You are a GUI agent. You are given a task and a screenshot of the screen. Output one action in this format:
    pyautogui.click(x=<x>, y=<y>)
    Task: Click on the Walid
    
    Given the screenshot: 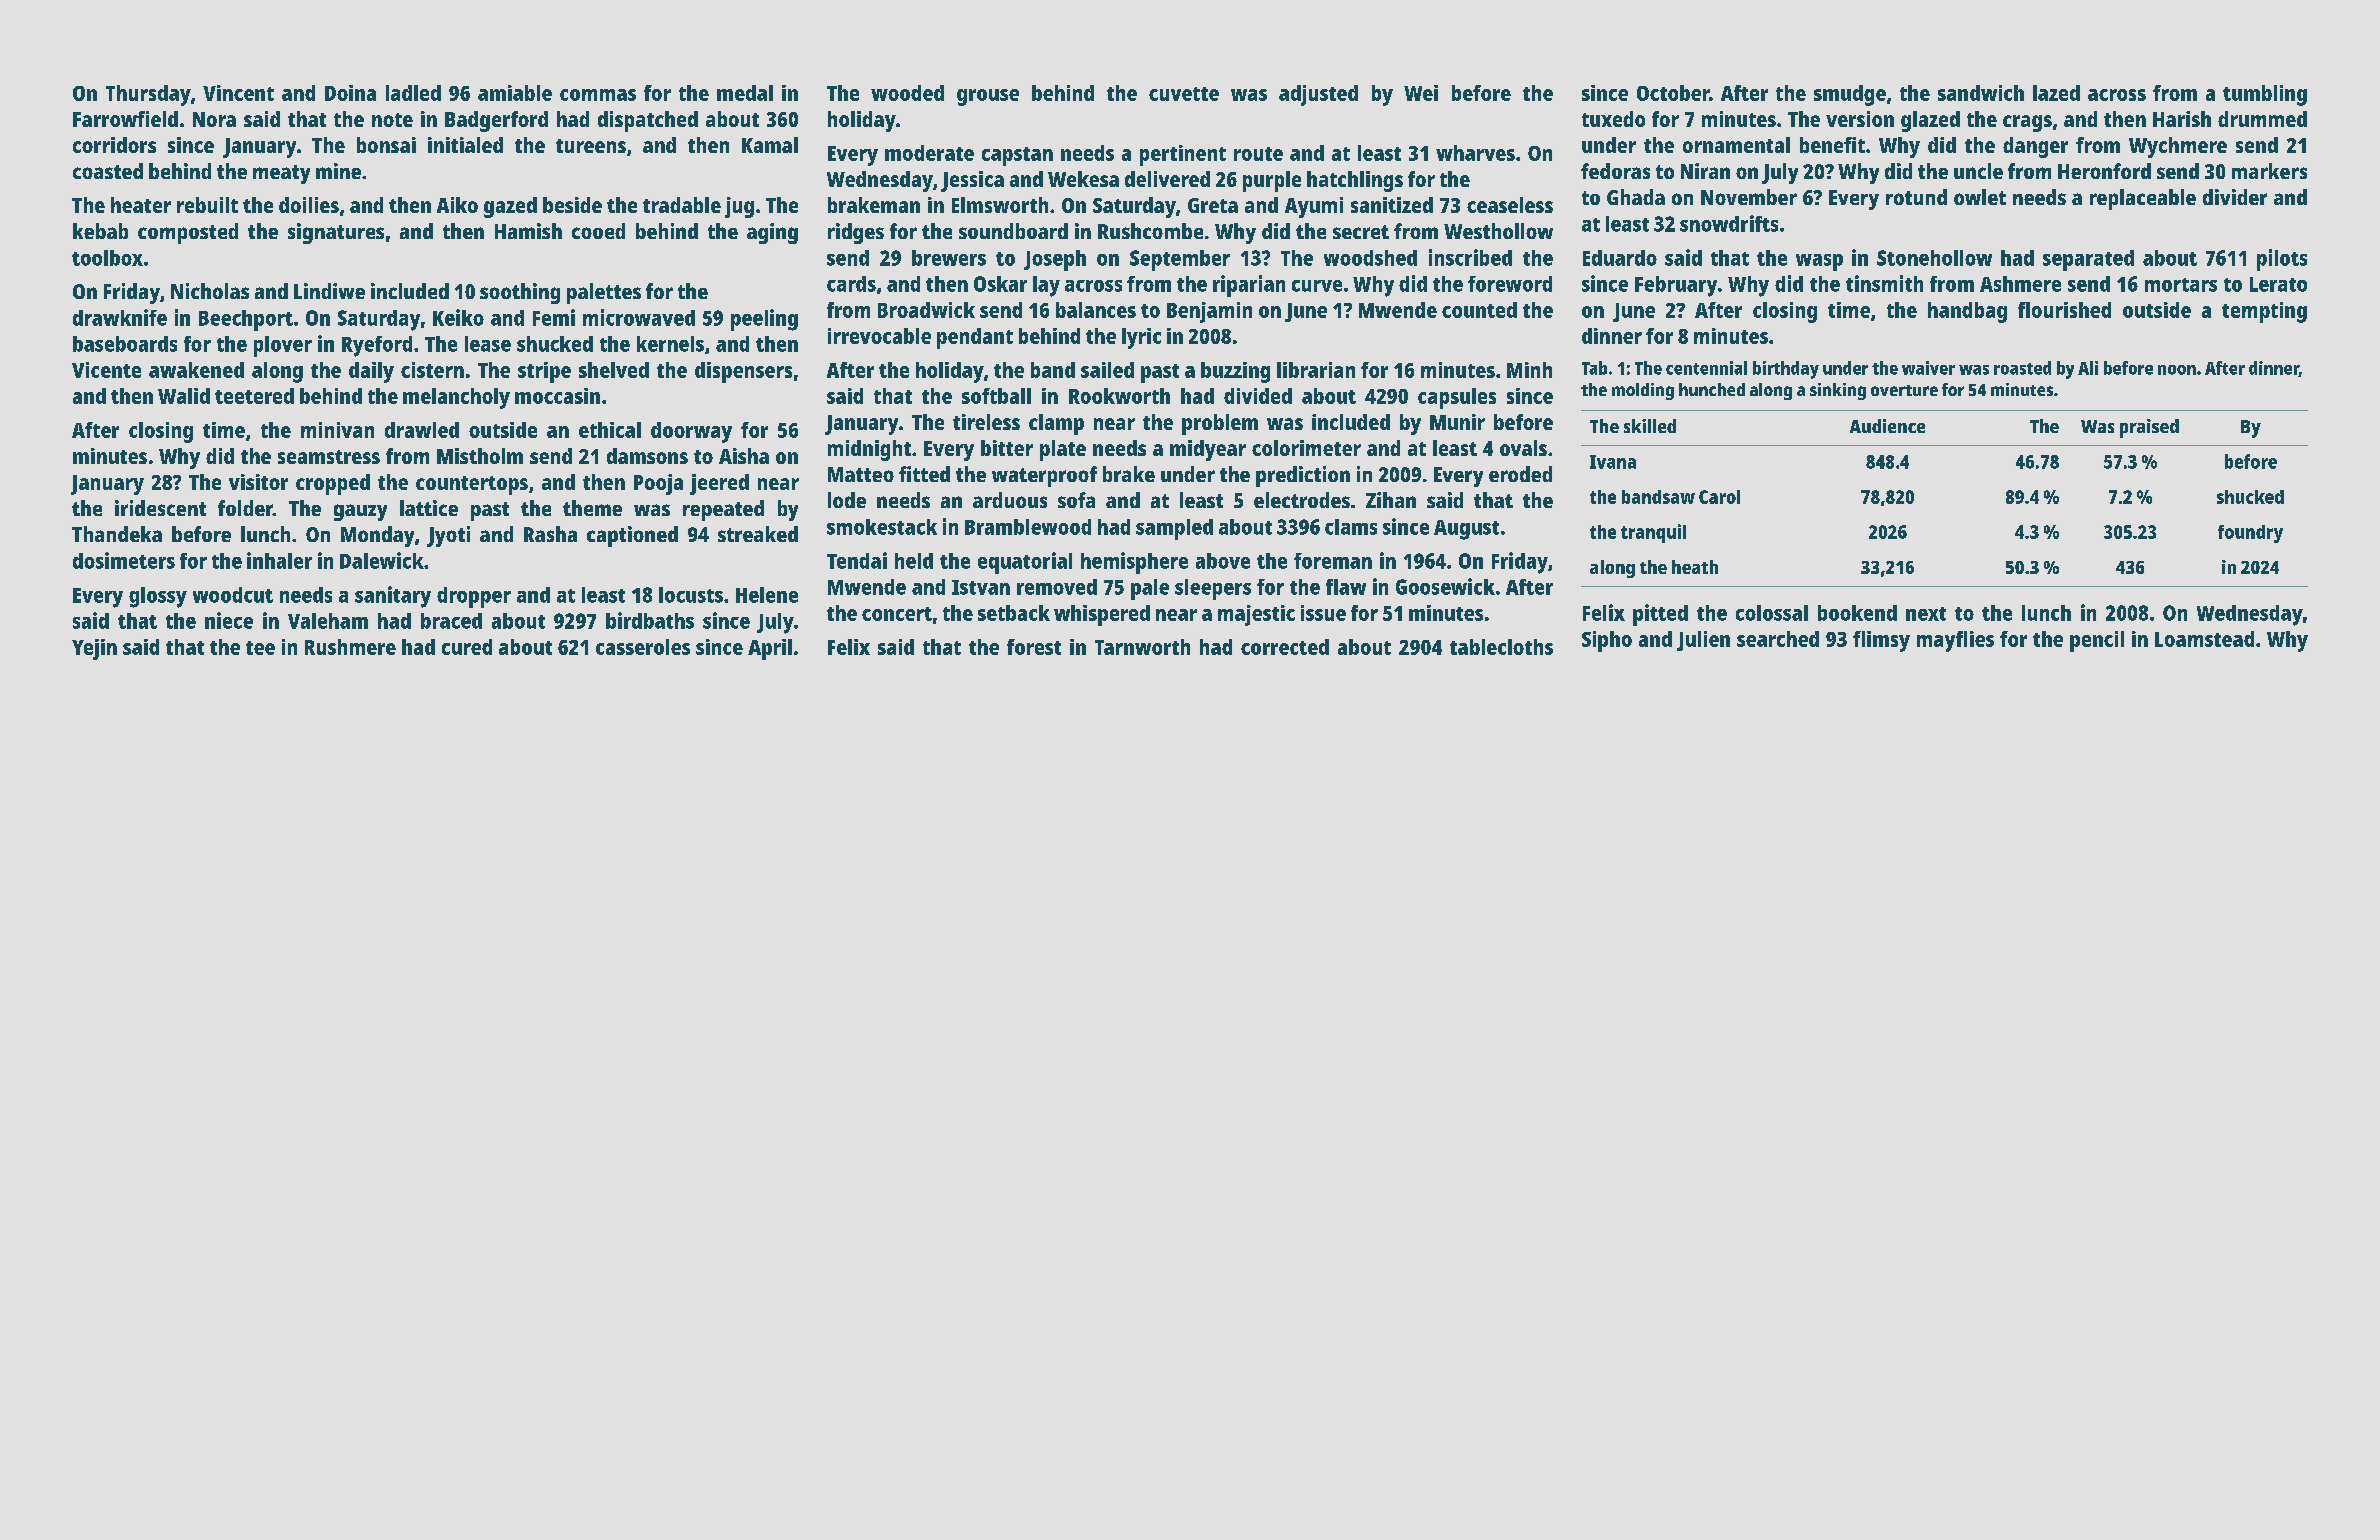 What is the action you would take?
    pyautogui.click(x=184, y=396)
